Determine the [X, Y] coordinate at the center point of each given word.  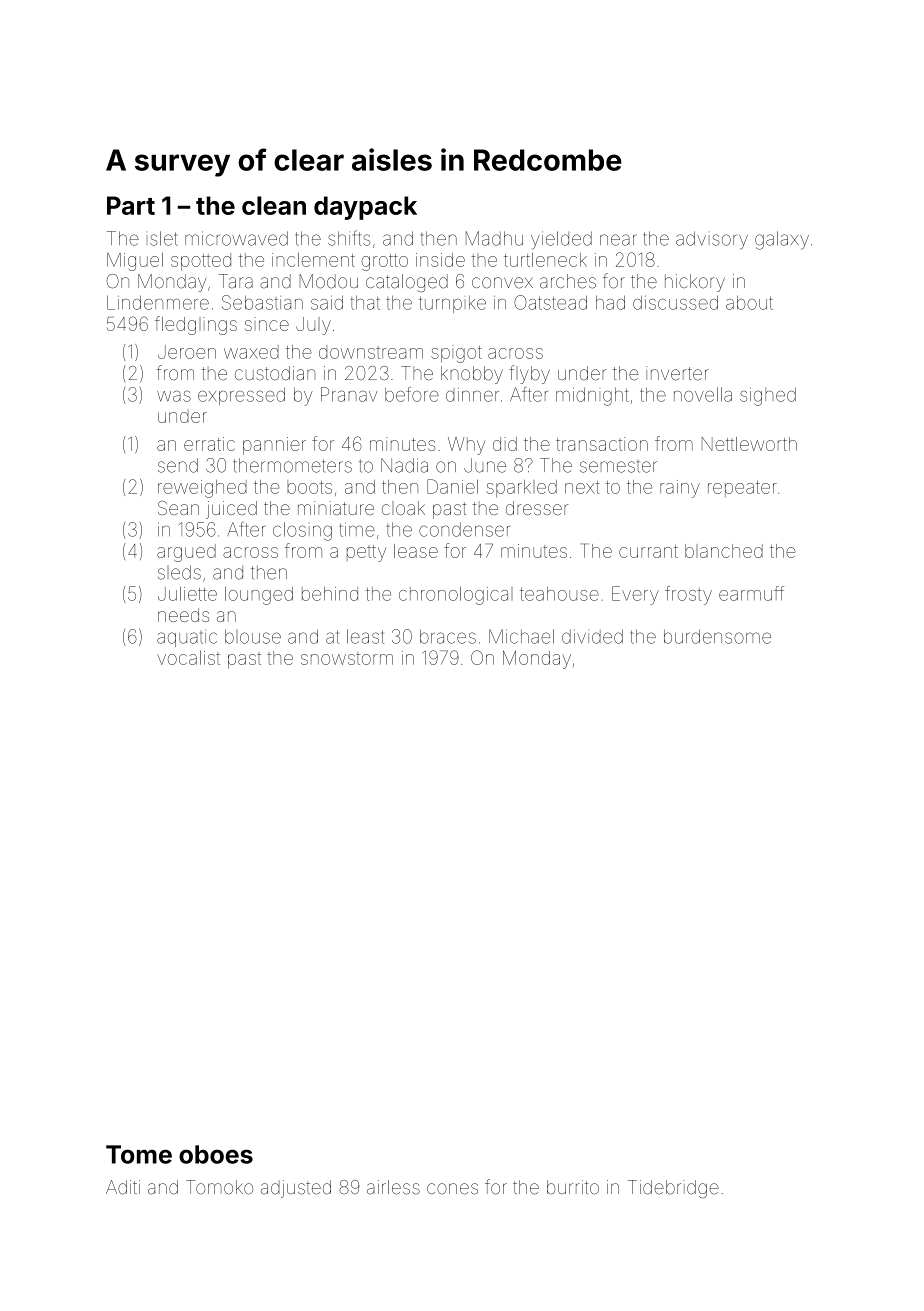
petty [366, 553]
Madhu [494, 238]
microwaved [236, 238]
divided [592, 636]
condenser [464, 530]
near [618, 240]
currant [648, 551]
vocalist [188, 657]
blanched [724, 551]
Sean [178, 508]
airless [393, 1187]
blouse [253, 636]
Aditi [123, 1187]
